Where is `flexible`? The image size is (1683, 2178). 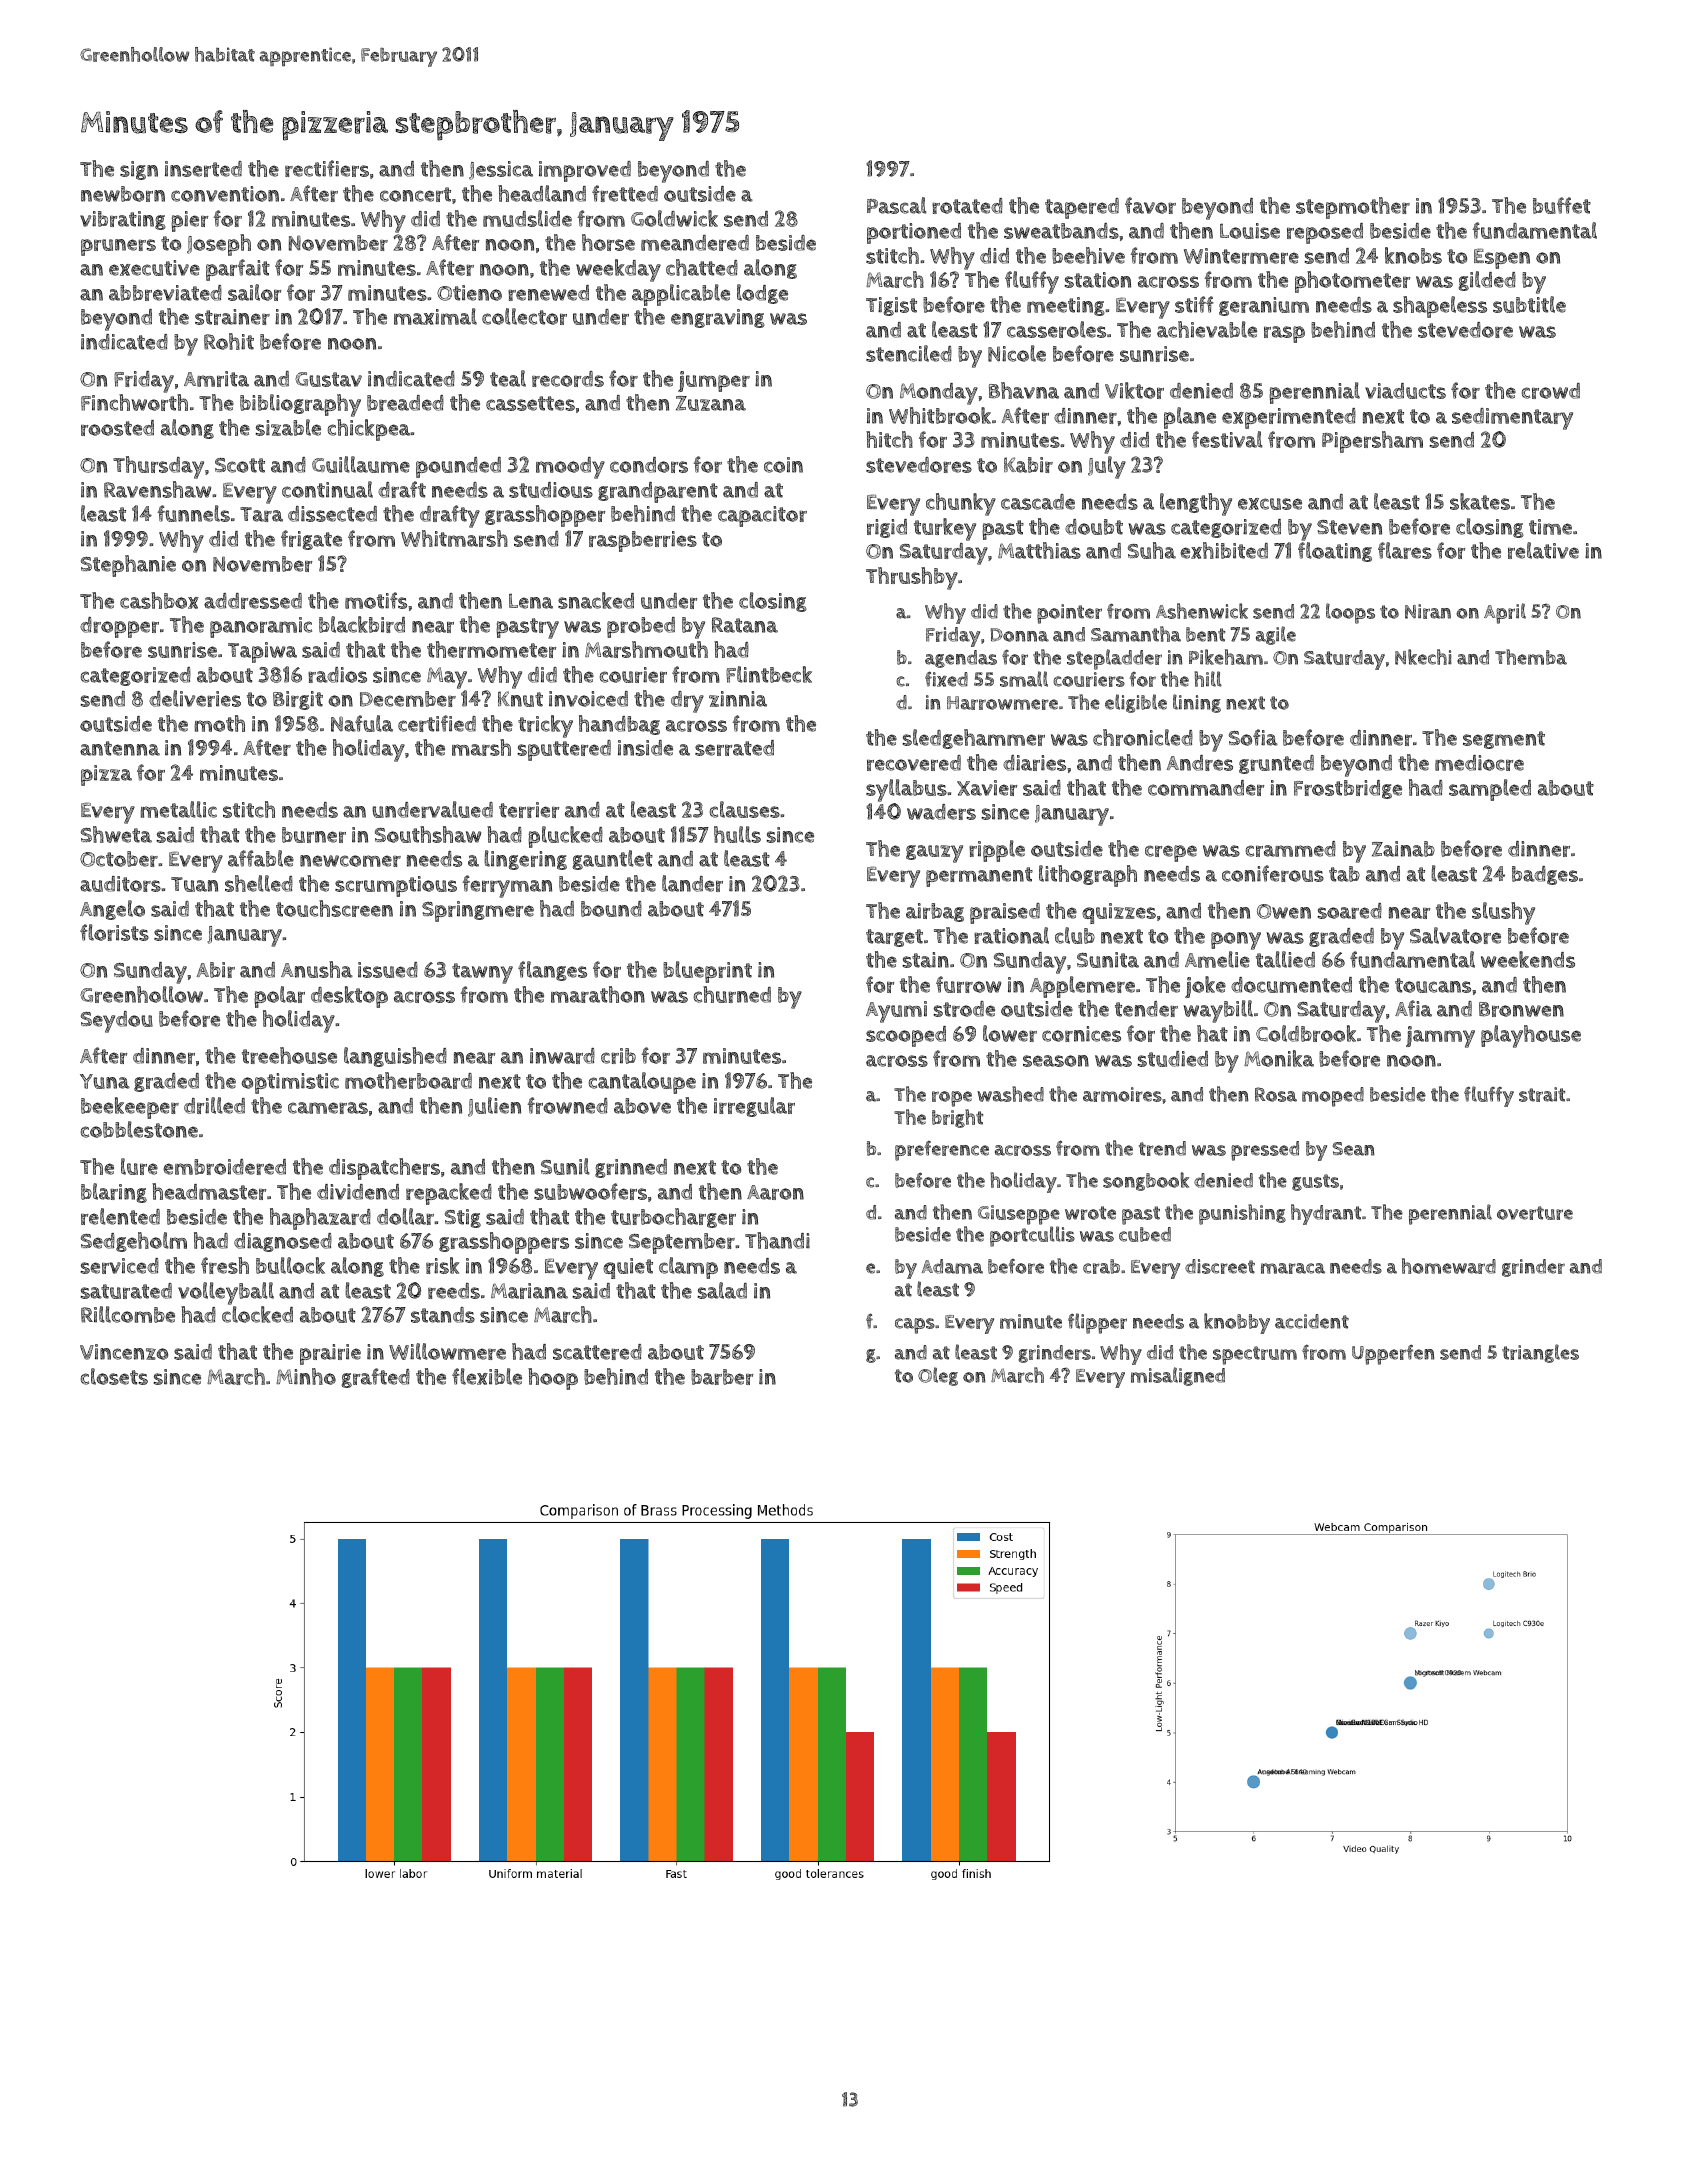 flexible is located at coordinates (487, 1376).
